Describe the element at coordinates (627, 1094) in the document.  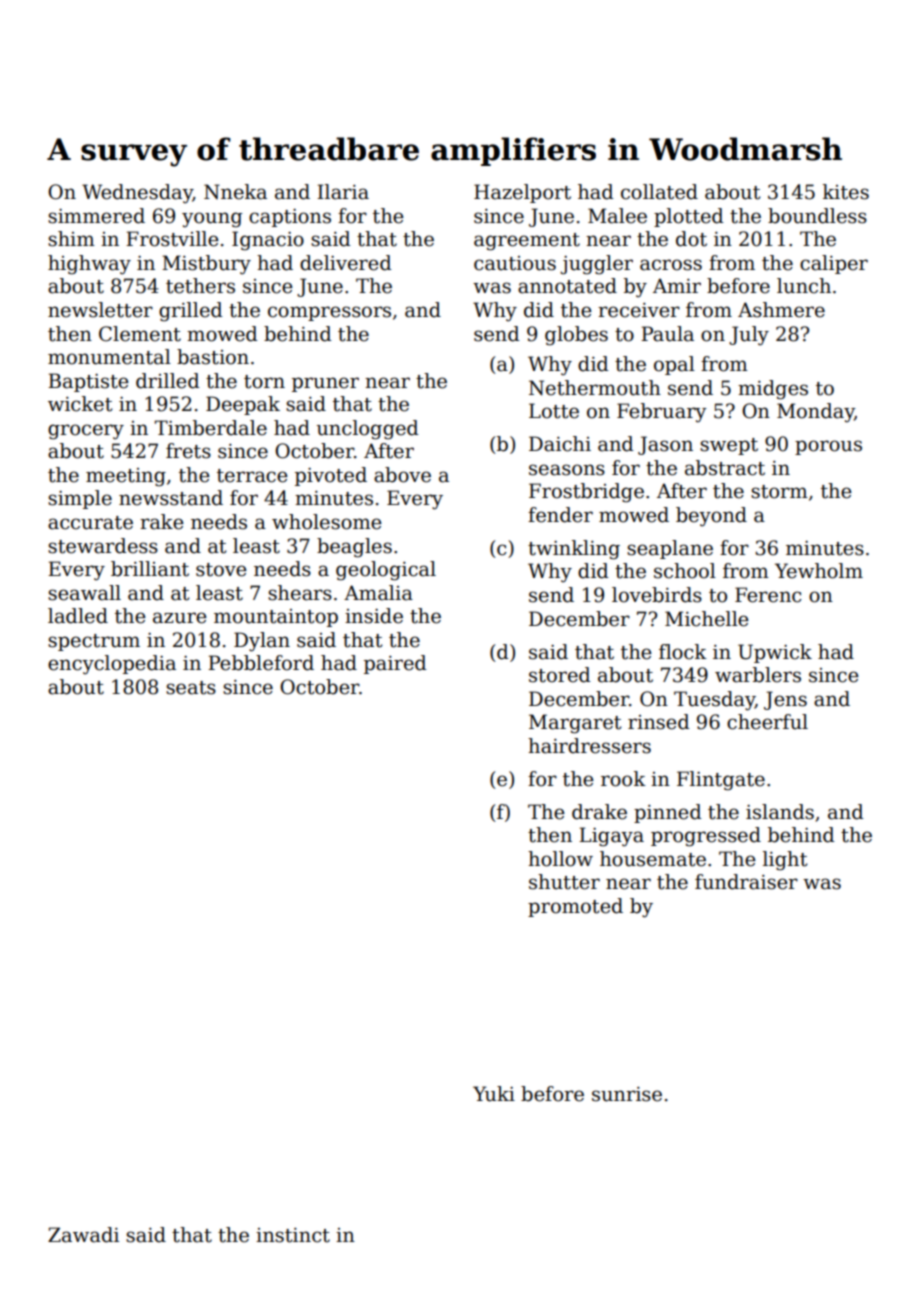
I see `sunrise` at that location.
